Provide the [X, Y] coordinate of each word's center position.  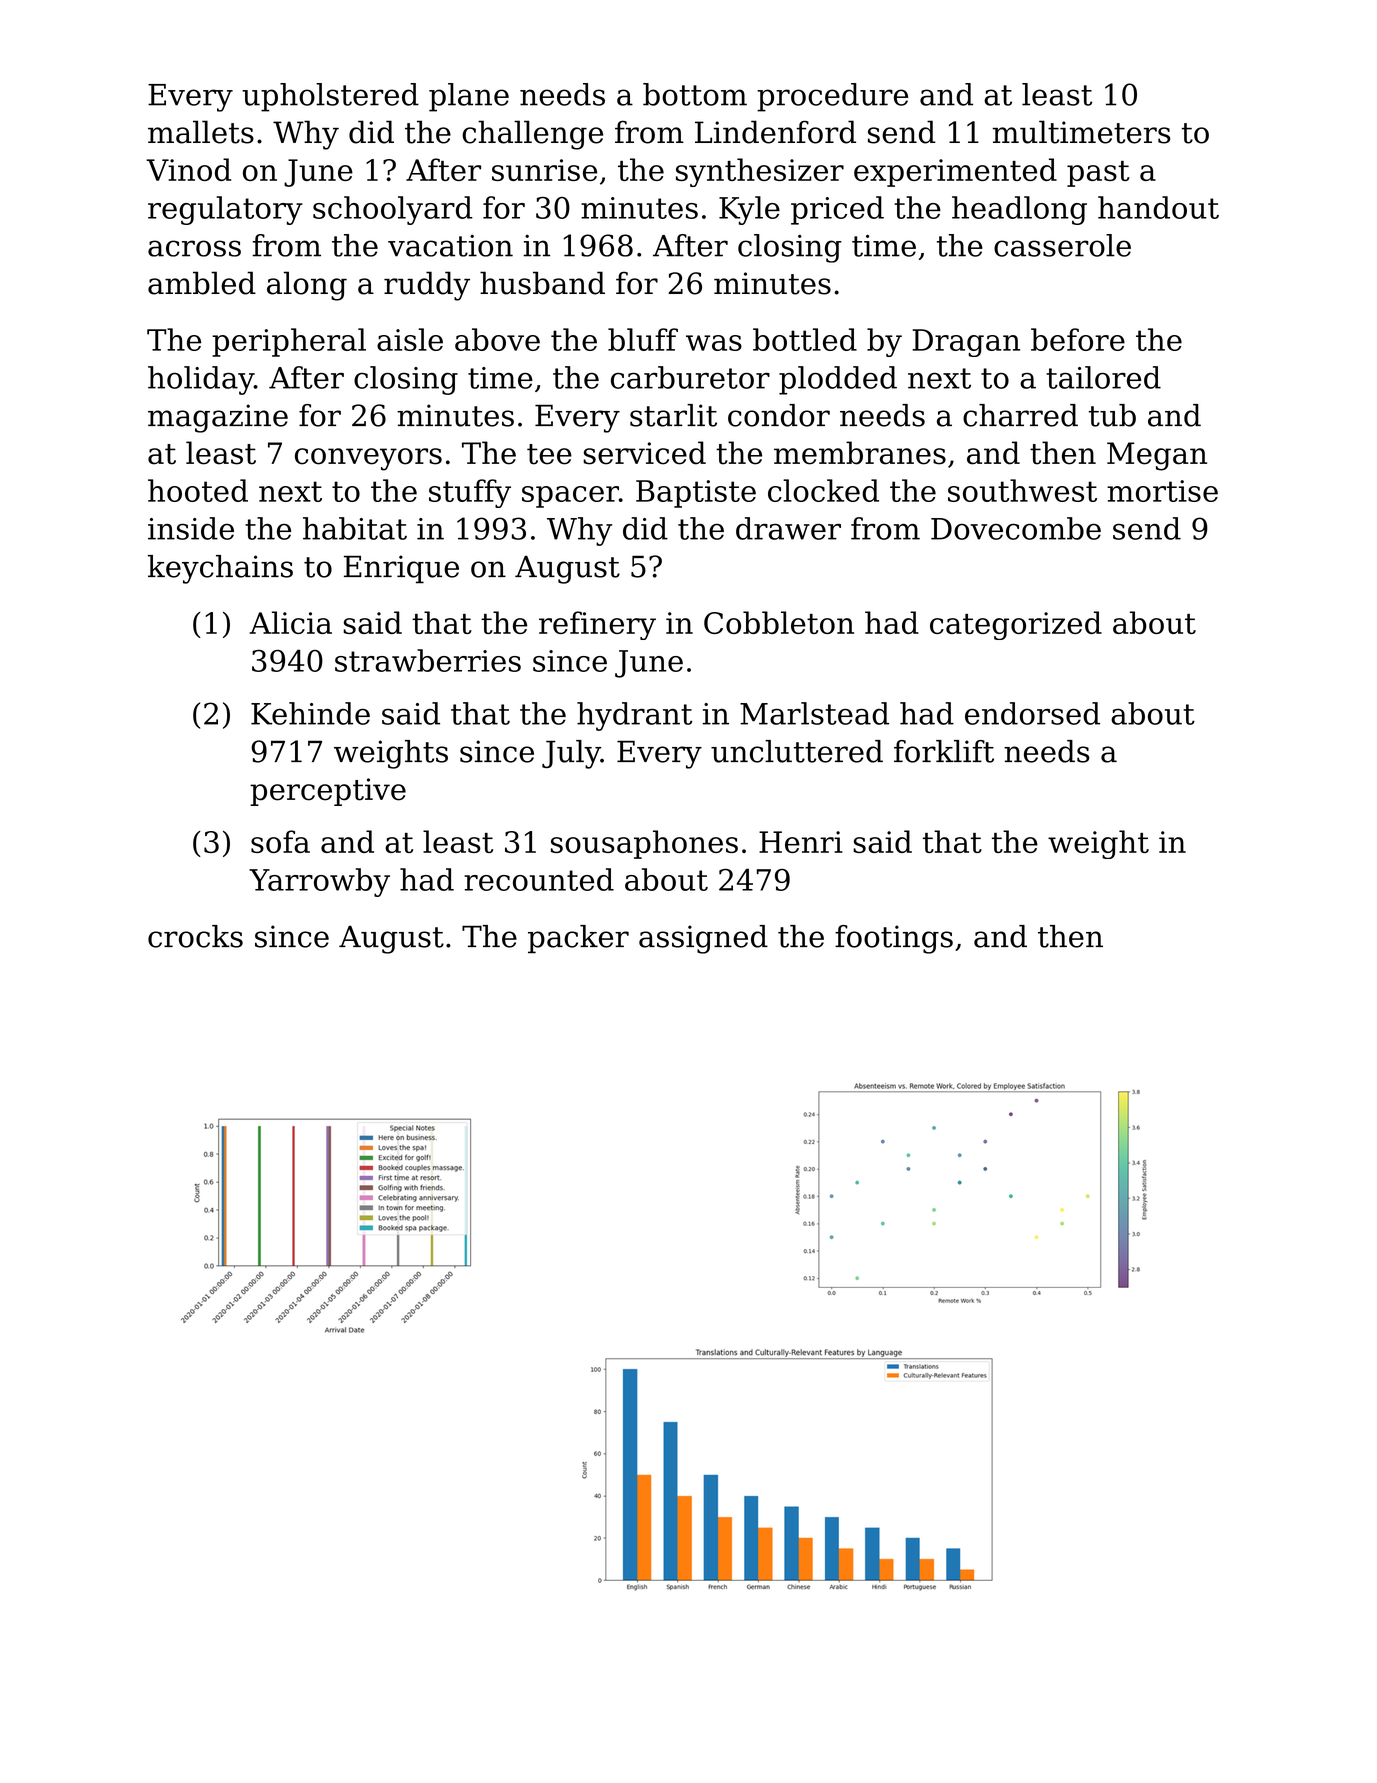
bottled [805, 339]
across [194, 248]
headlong [1019, 210]
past [1098, 174]
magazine [218, 418]
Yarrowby [319, 882]
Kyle [749, 210]
